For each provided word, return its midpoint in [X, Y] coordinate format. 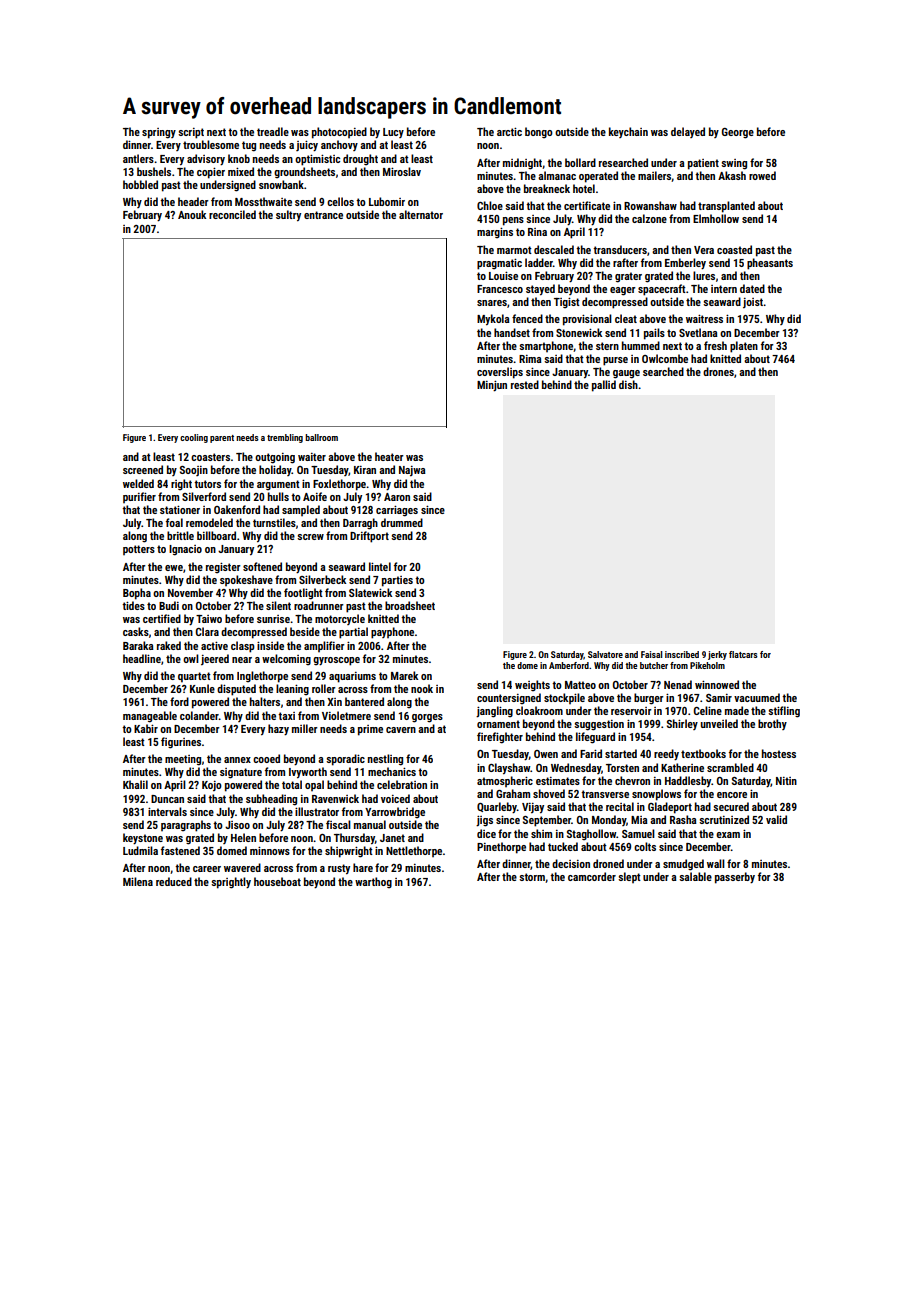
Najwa [412, 471]
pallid [604, 386]
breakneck [547, 188]
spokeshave [246, 580]
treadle [273, 131]
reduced [174, 881]
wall [716, 863]
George [738, 133]
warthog [373, 882]
